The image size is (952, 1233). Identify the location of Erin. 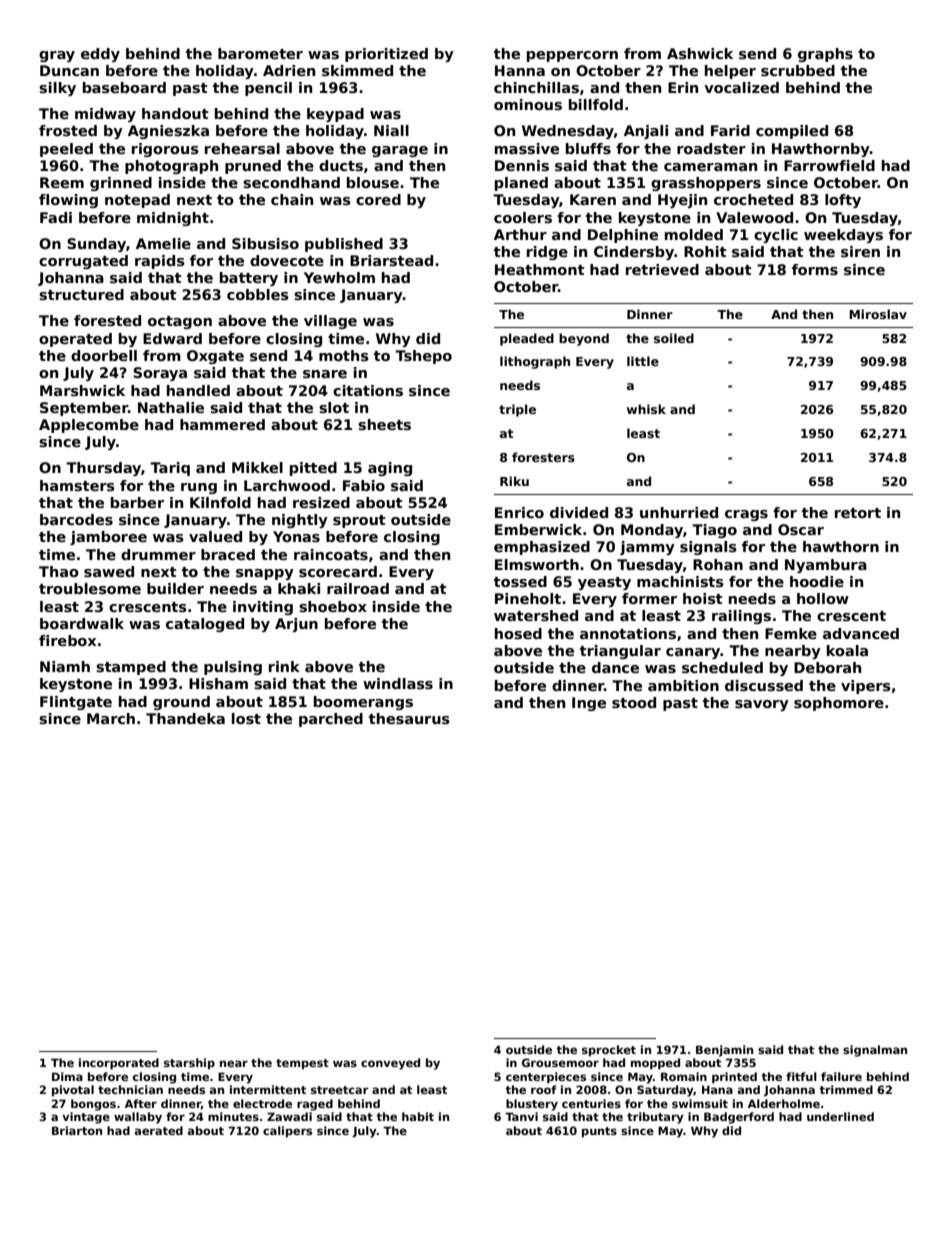
(683, 87).
